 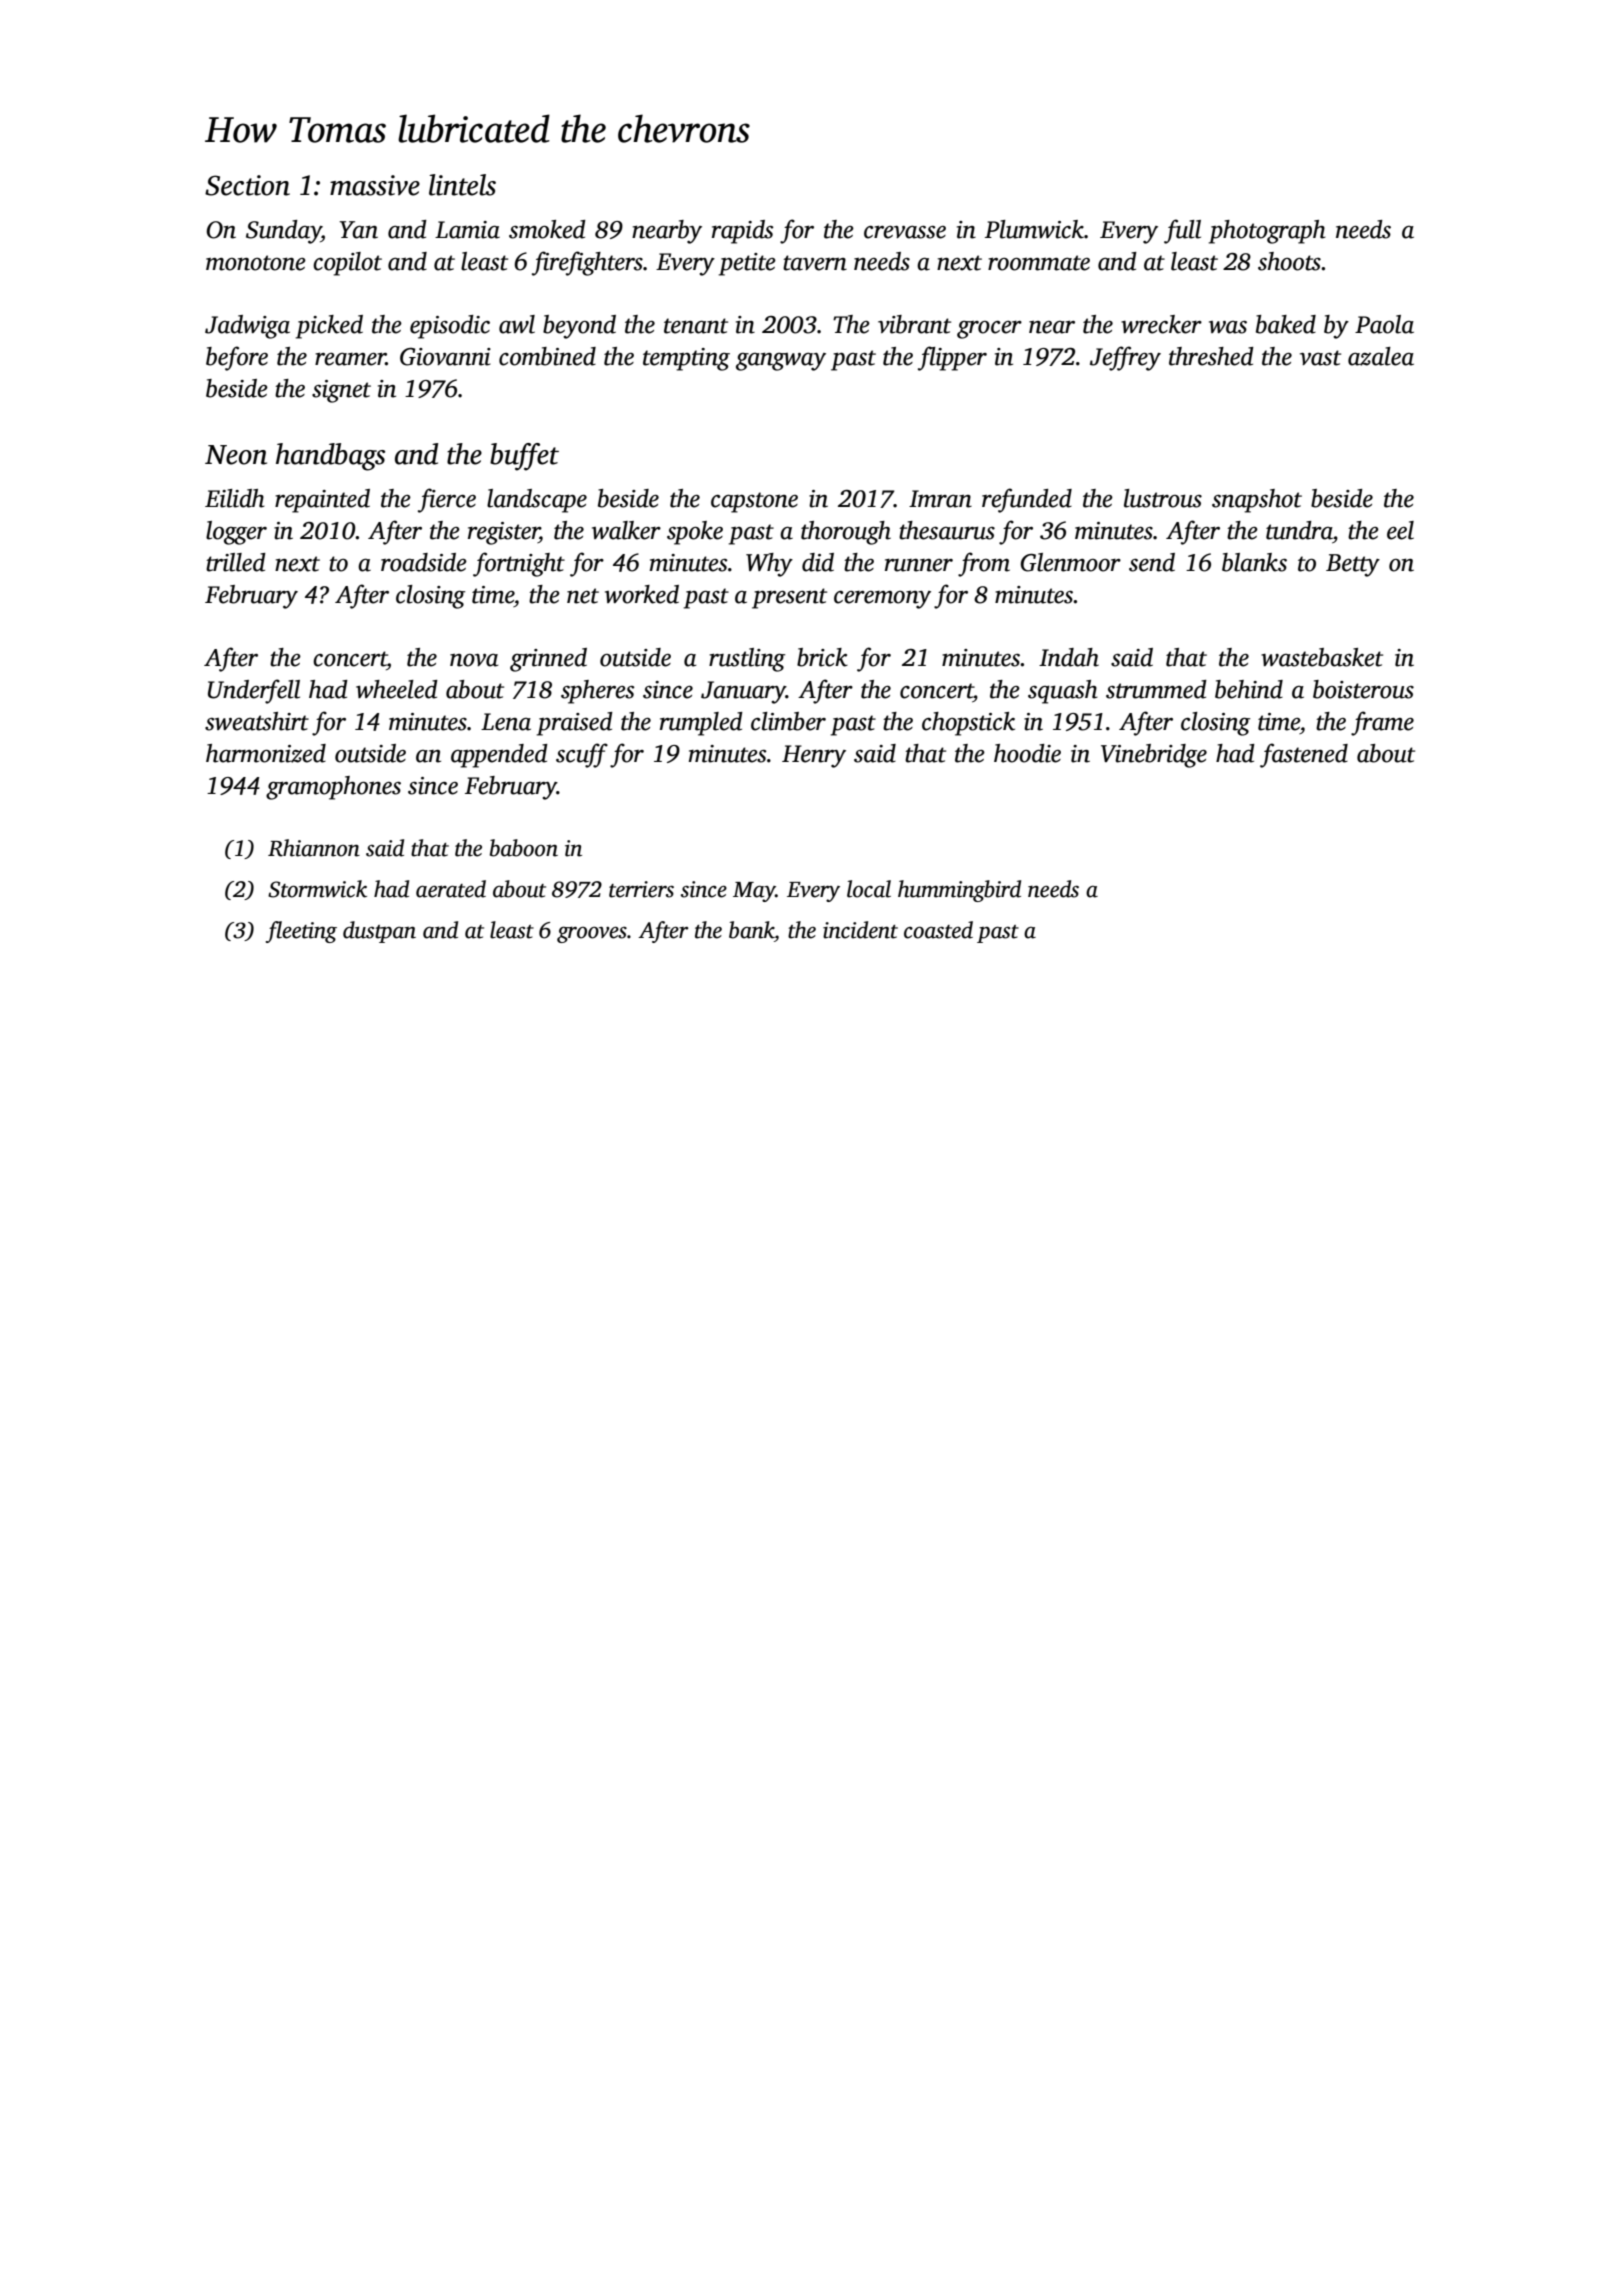 I want to click on Vinebridge, so click(x=1154, y=756).
